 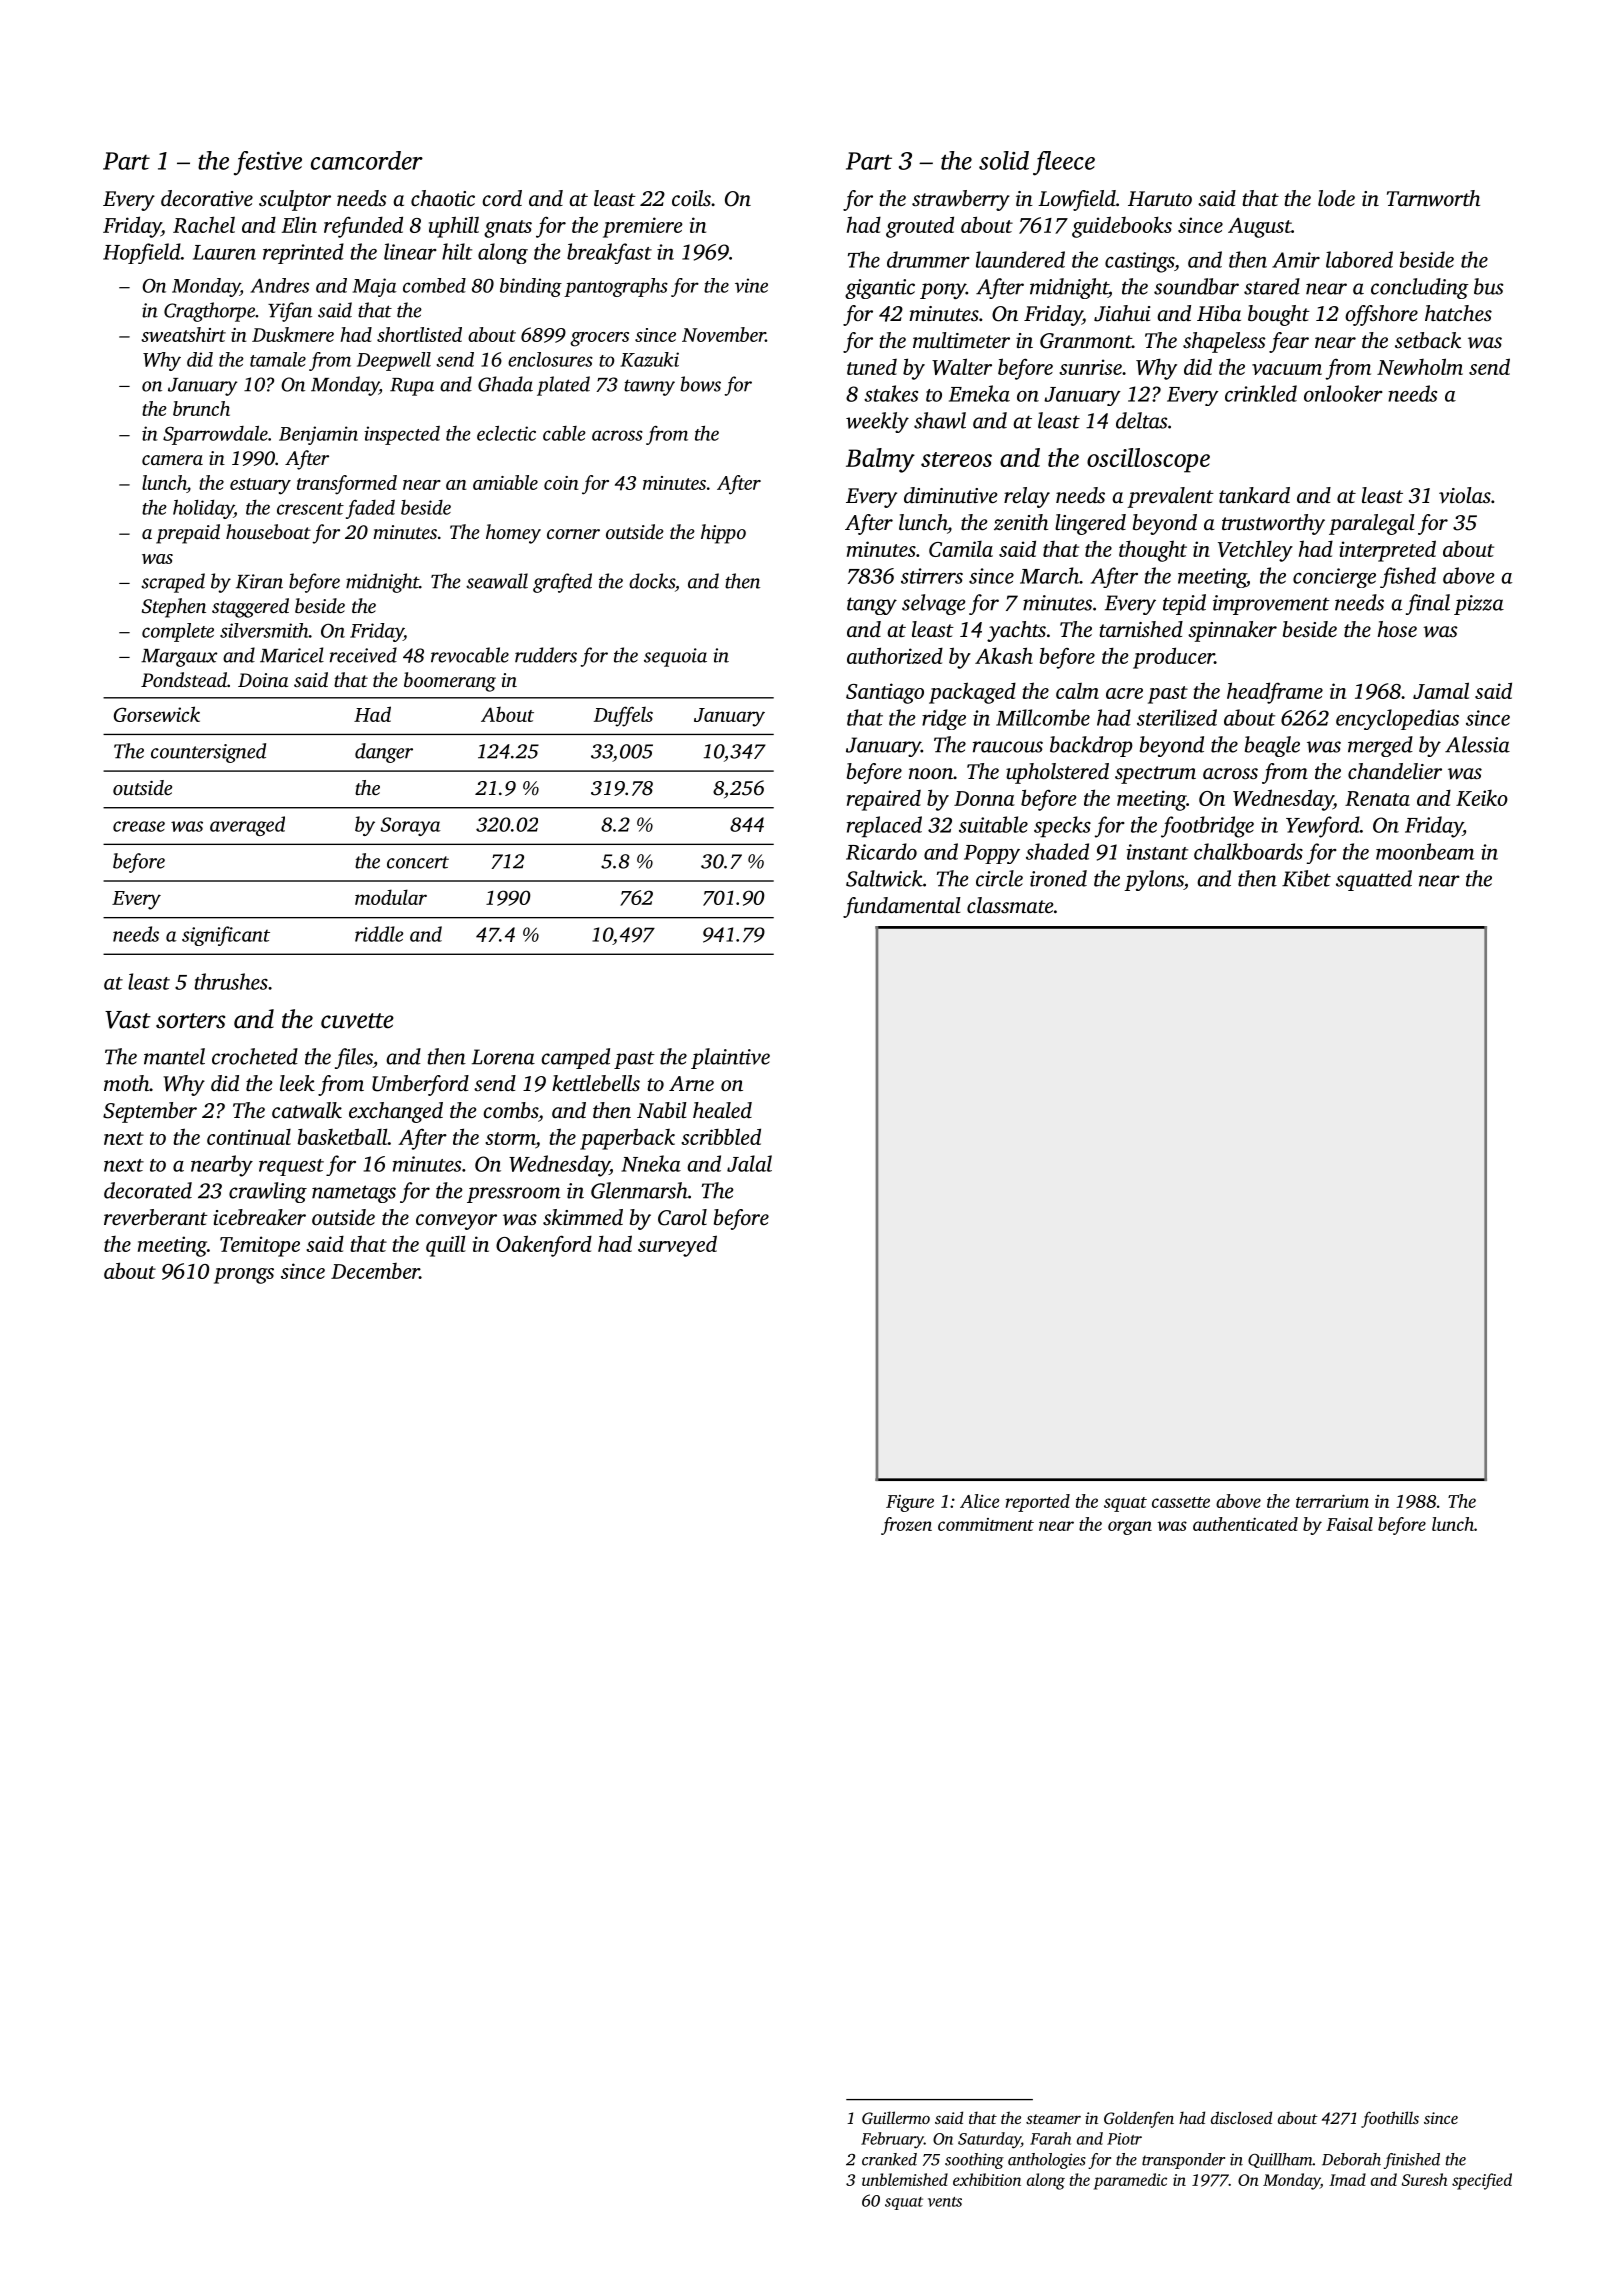 I want to click on terrarium, so click(x=1332, y=1501).
